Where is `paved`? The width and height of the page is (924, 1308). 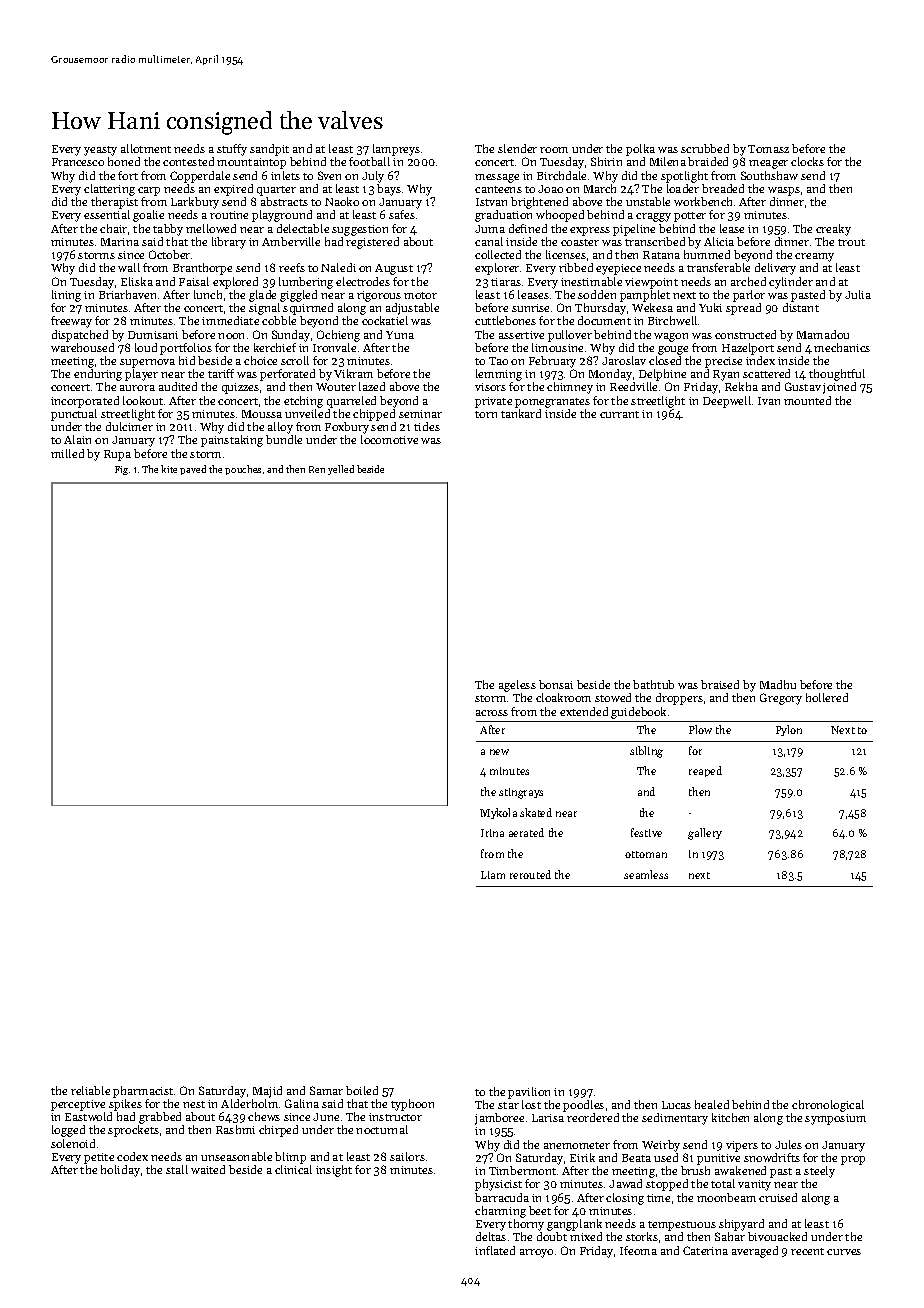
paved is located at coordinates (193, 470).
